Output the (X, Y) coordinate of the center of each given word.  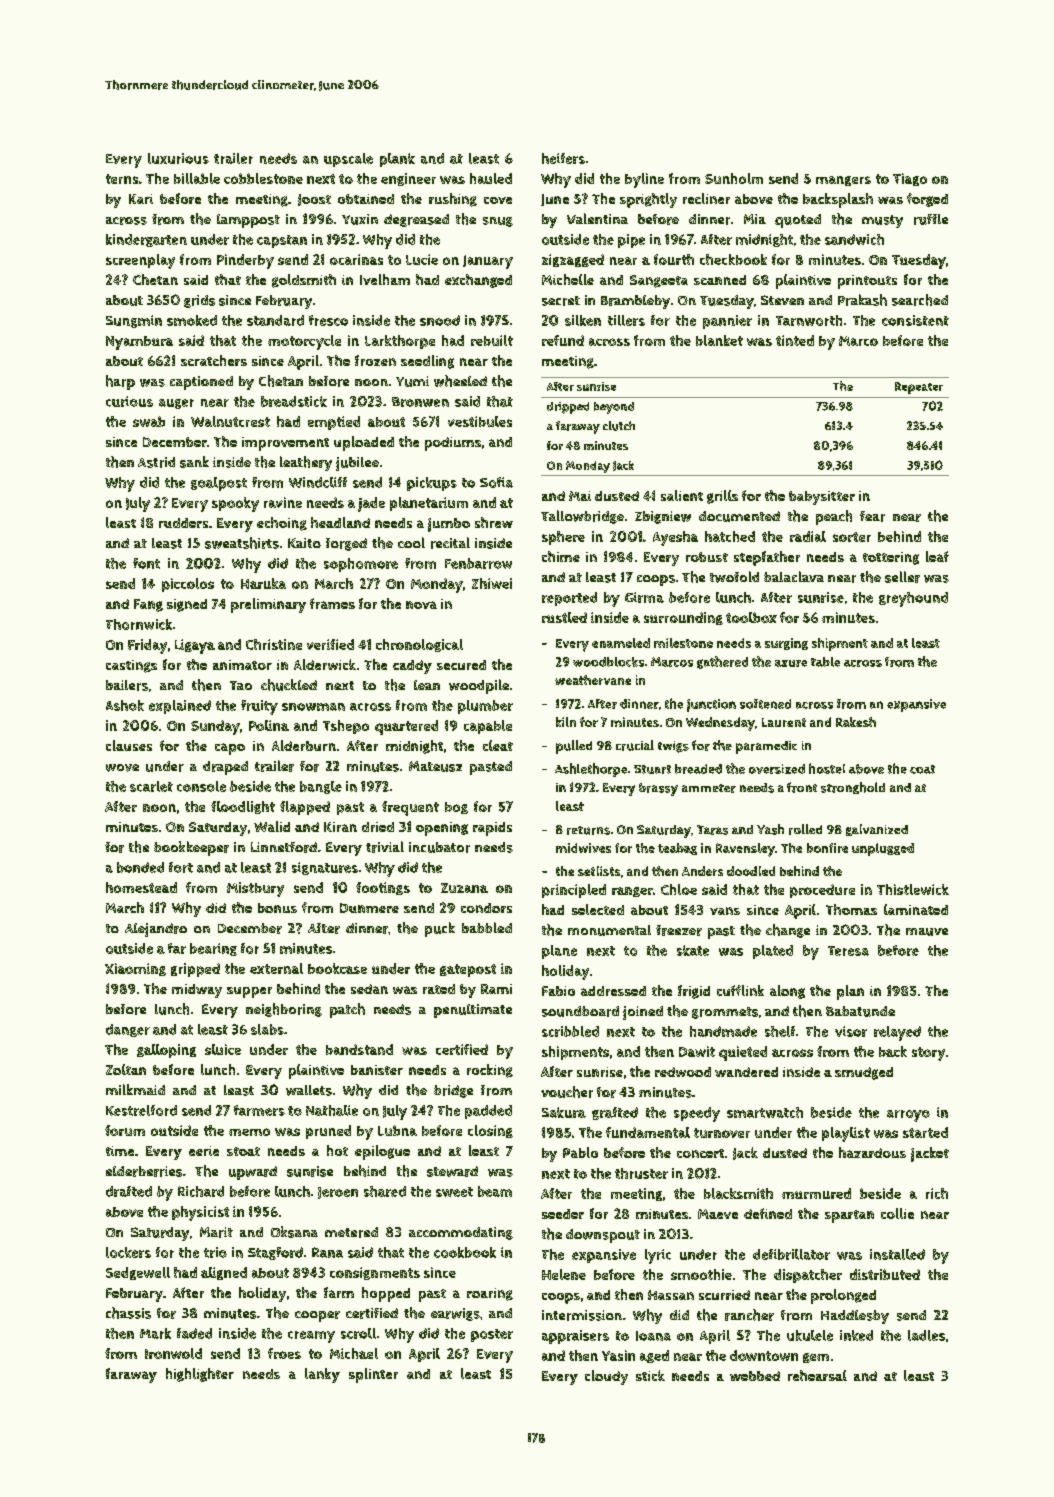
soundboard (580, 1011)
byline (644, 180)
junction (711, 705)
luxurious (178, 158)
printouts (867, 282)
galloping (166, 1051)
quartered (406, 727)
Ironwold (173, 1353)
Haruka (263, 583)
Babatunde (860, 1011)
